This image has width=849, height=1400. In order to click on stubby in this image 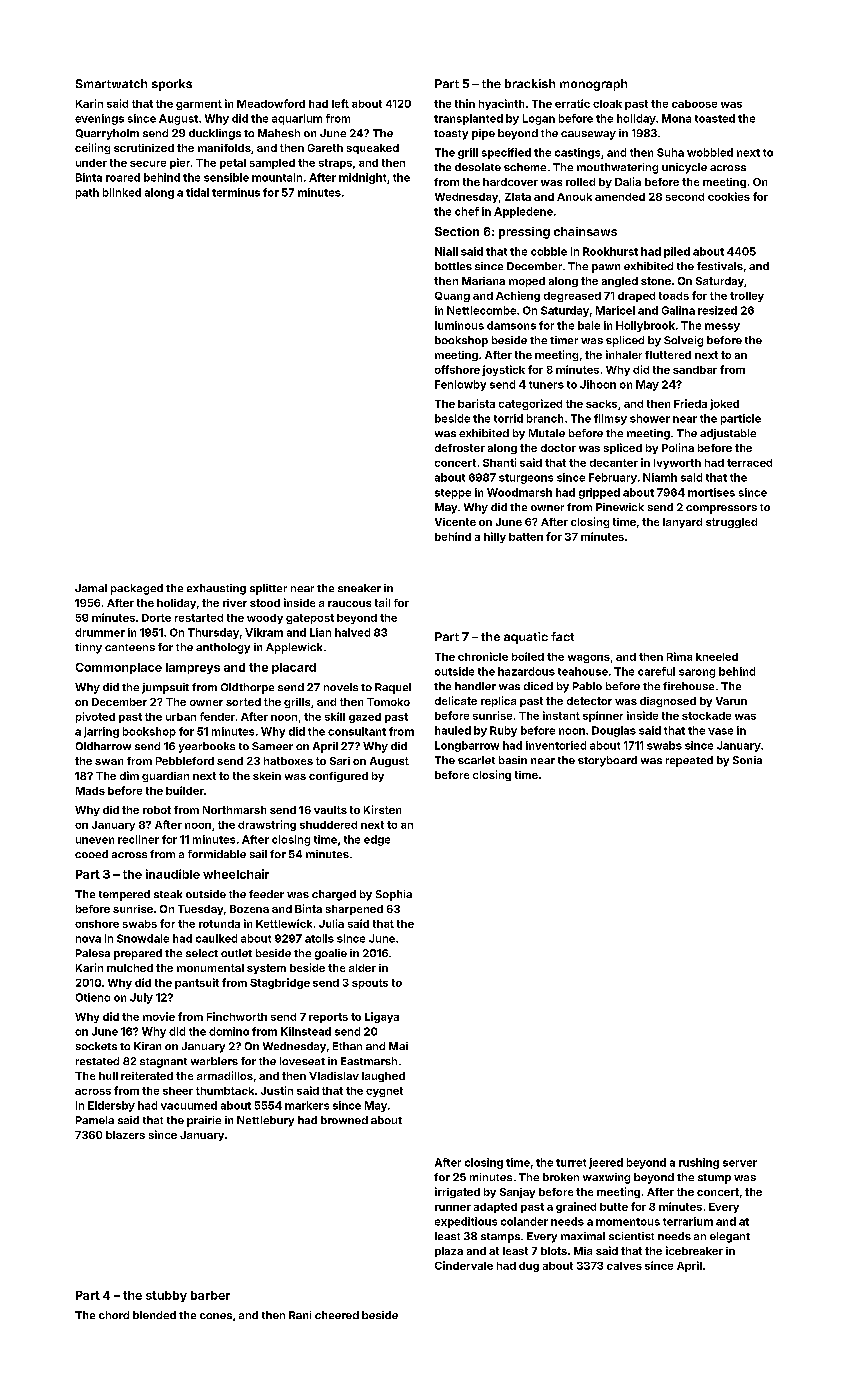, I will do `click(166, 1296)`.
